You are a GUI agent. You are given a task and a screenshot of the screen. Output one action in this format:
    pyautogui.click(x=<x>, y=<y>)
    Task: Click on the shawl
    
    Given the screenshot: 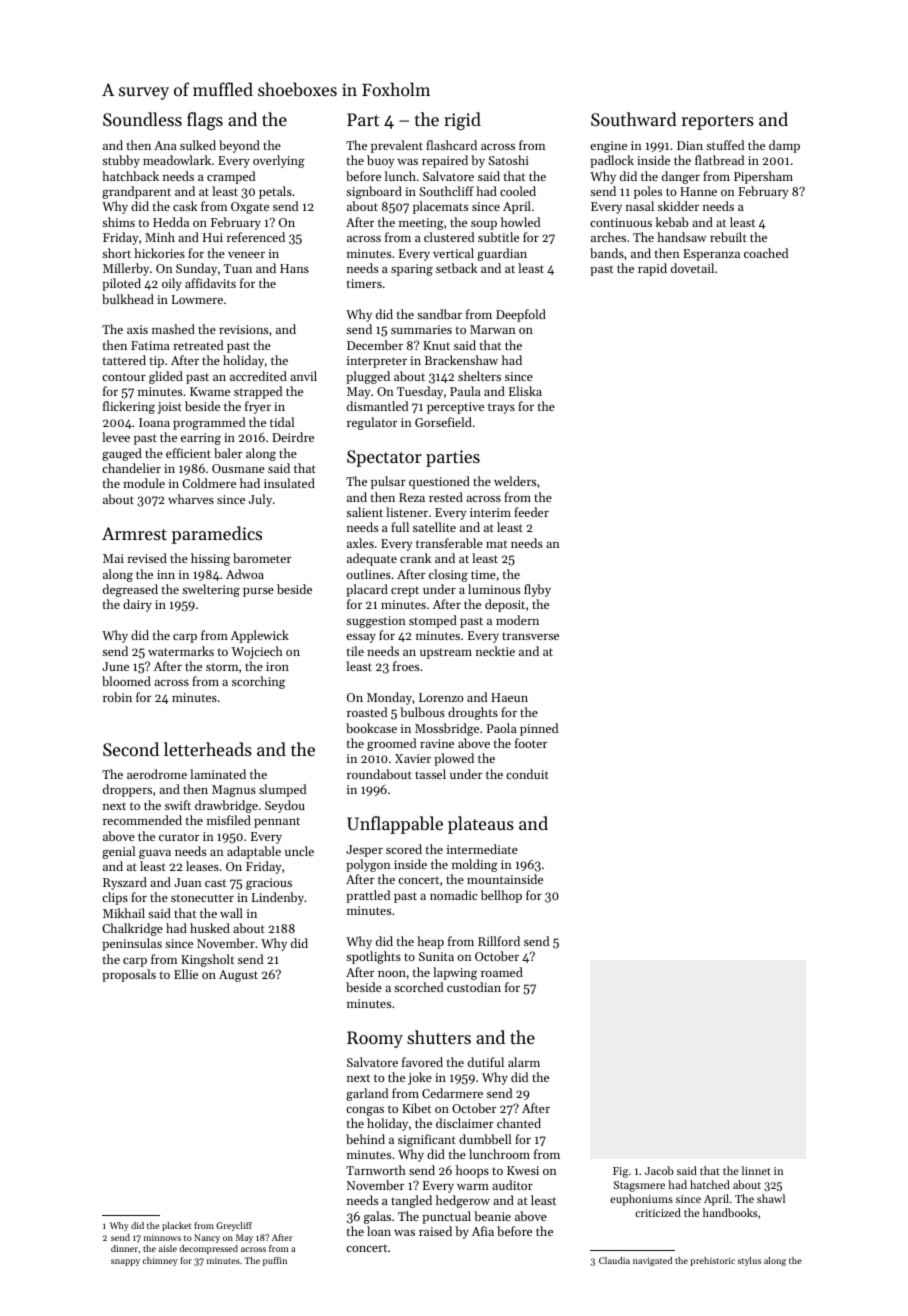 What is the action you would take?
    pyautogui.click(x=771, y=1198)
